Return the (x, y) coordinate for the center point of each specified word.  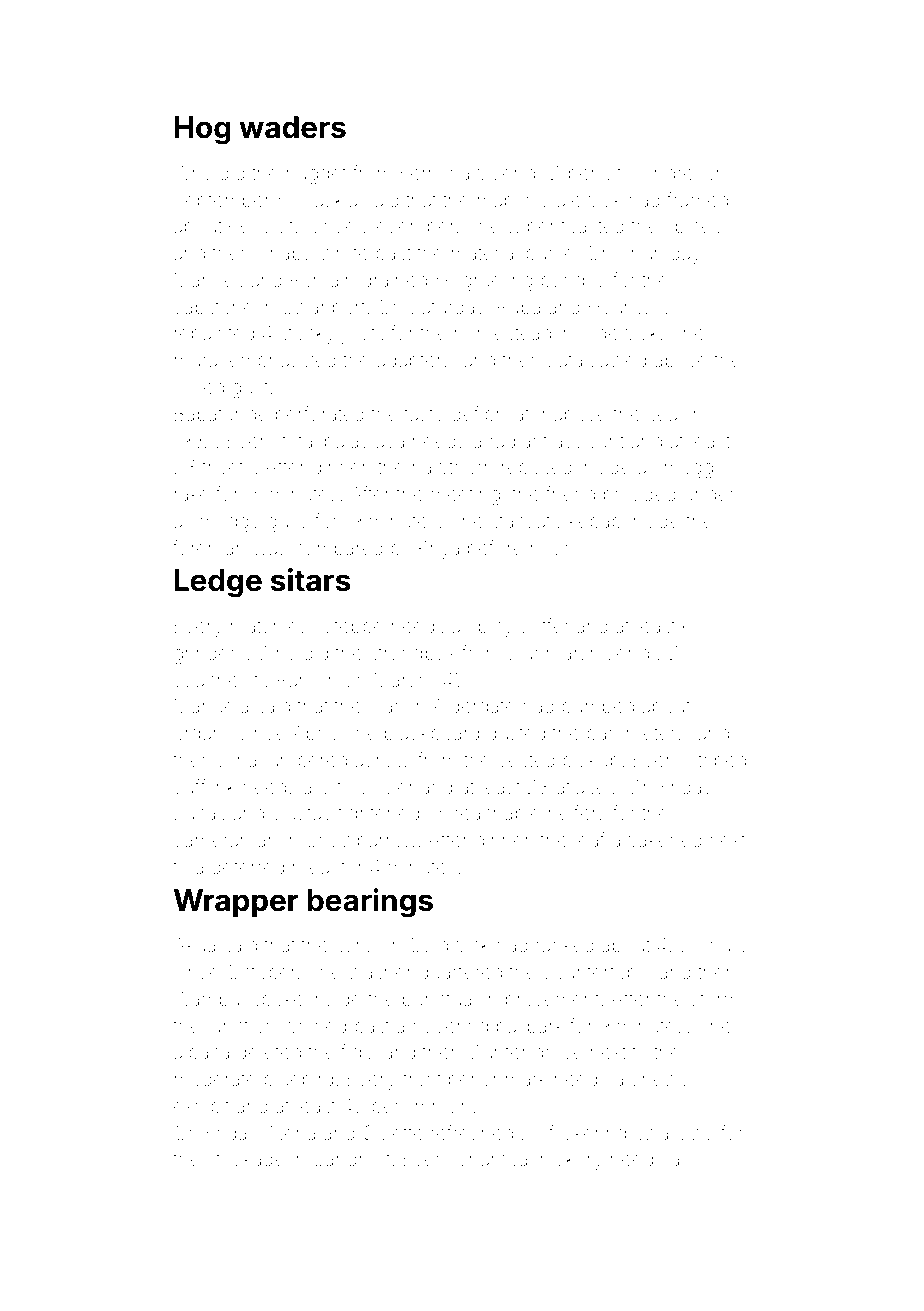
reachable (497, 813)
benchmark (498, 1079)
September (222, 201)
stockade (246, 1159)
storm (715, 999)
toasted (592, 226)
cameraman (225, 841)
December (409, 225)
